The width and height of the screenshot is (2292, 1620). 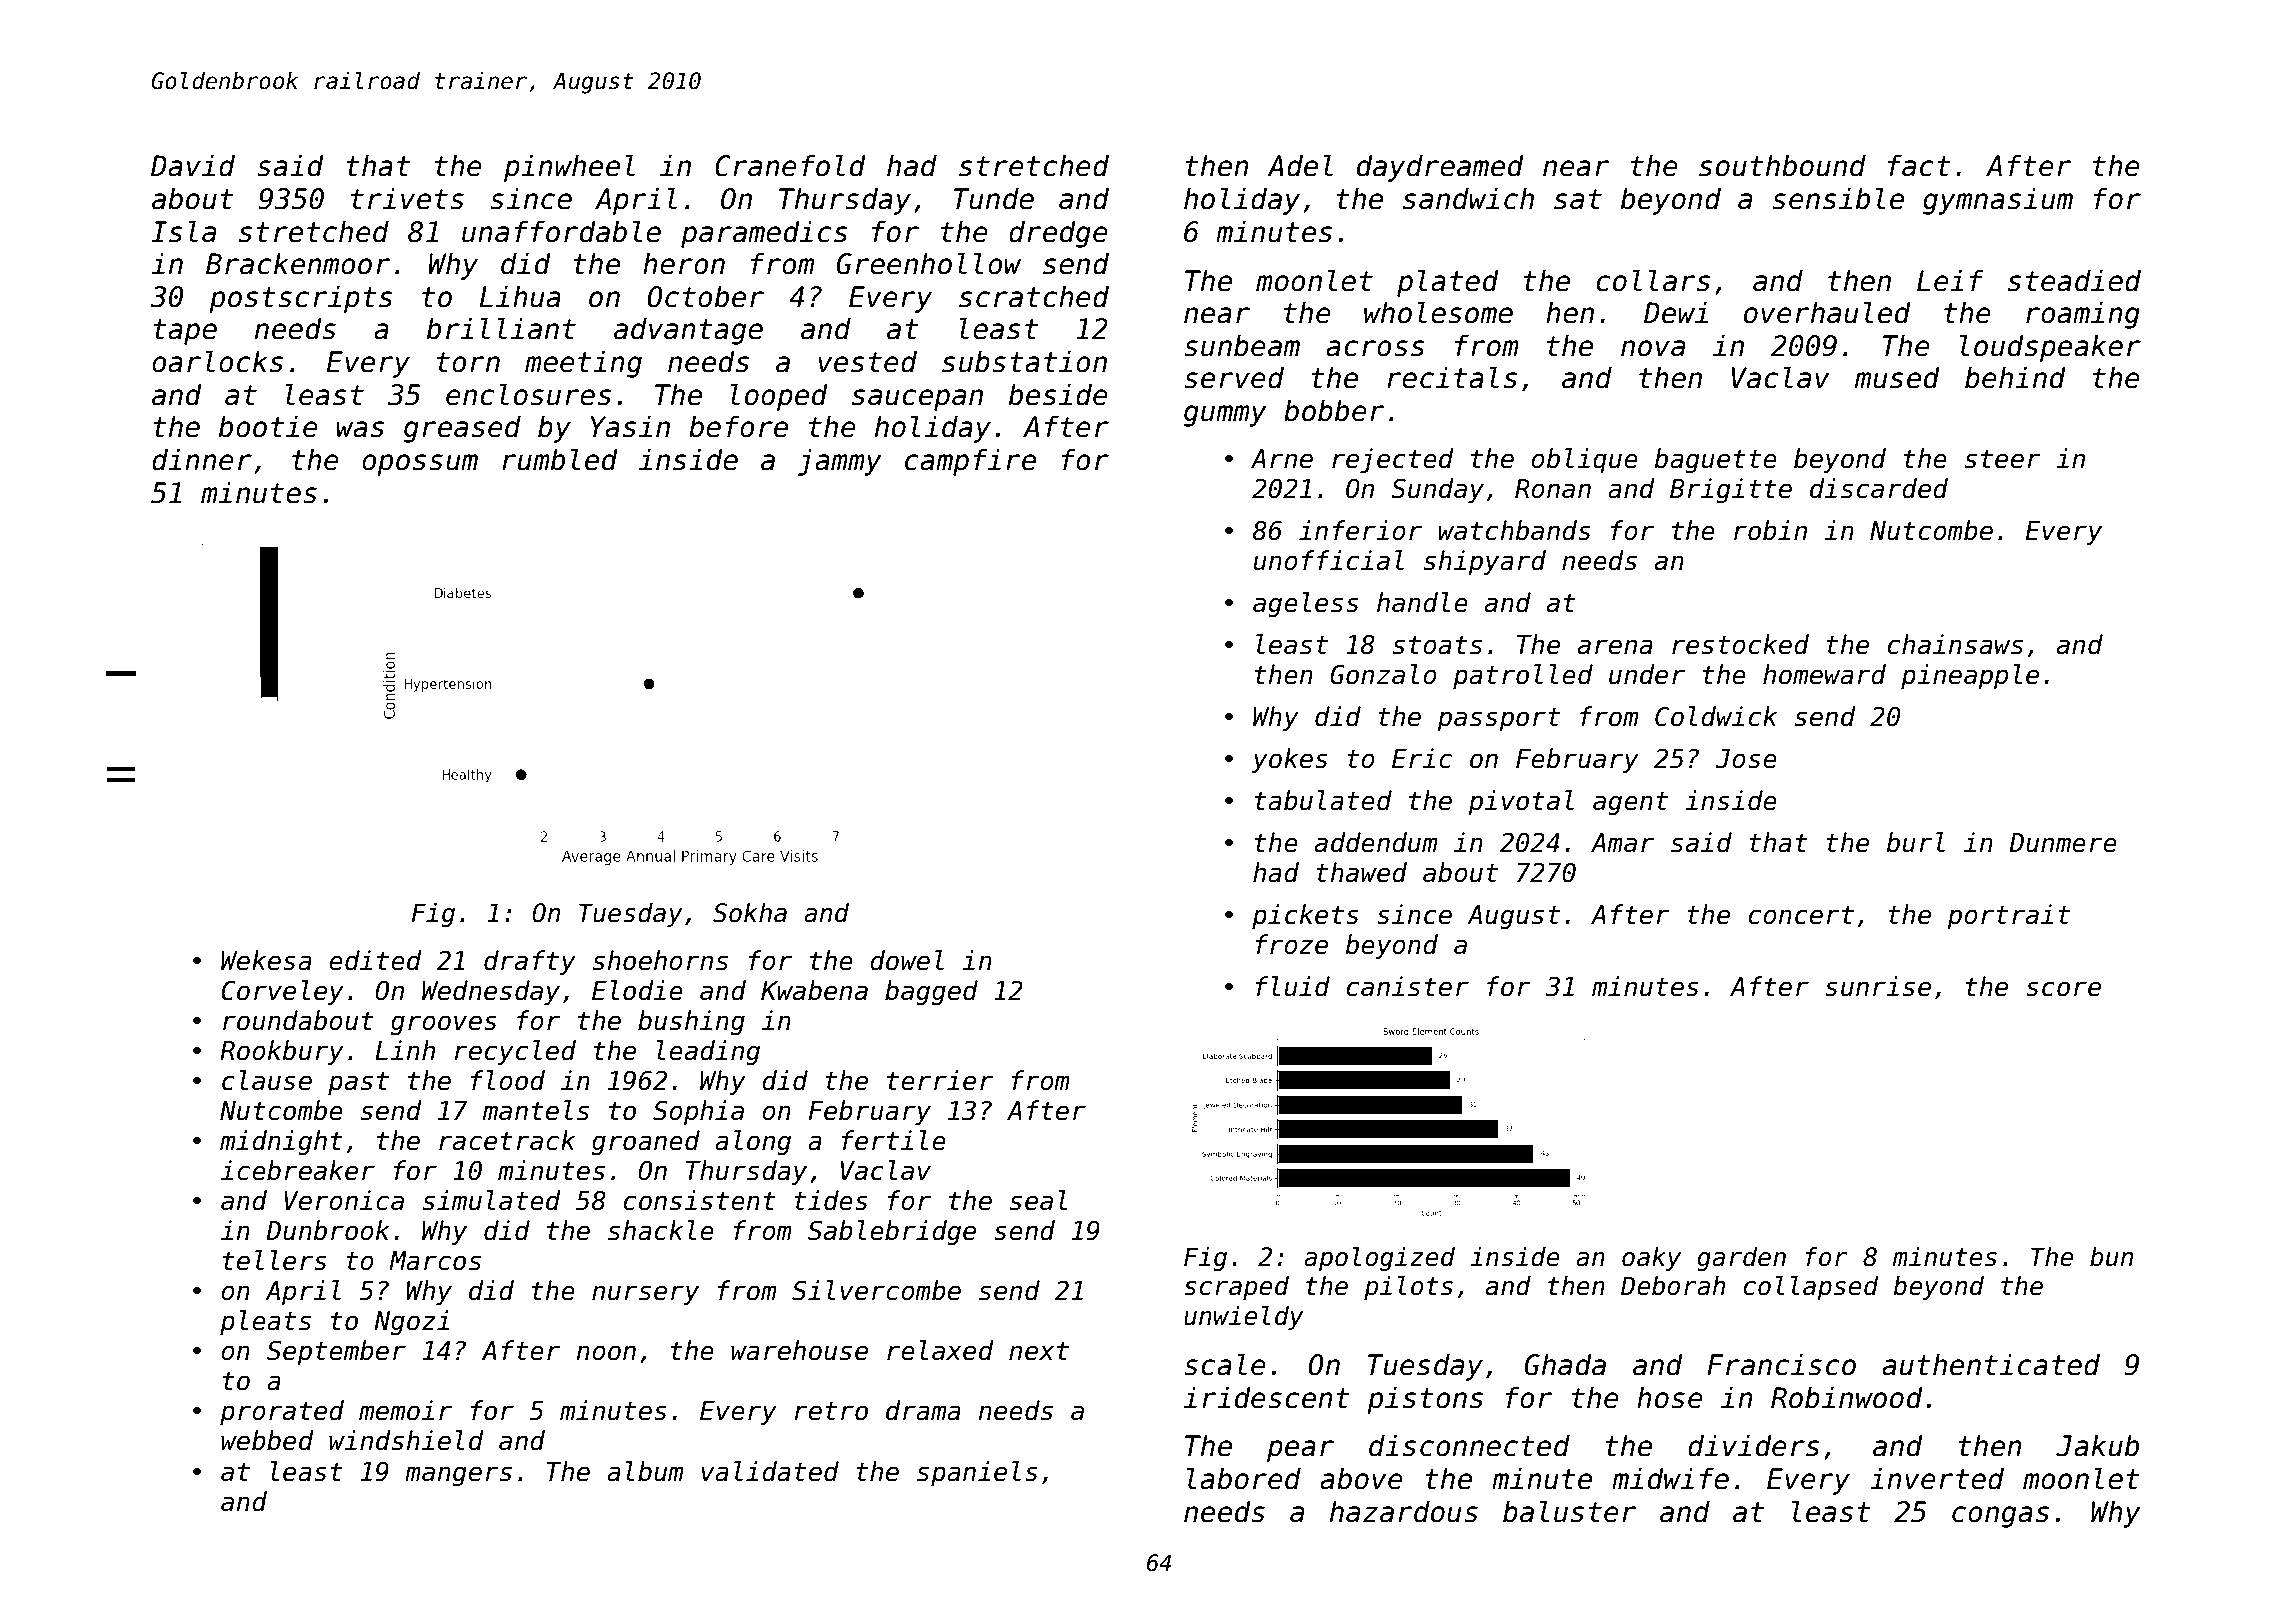 I want to click on above, so click(x=1361, y=1478).
